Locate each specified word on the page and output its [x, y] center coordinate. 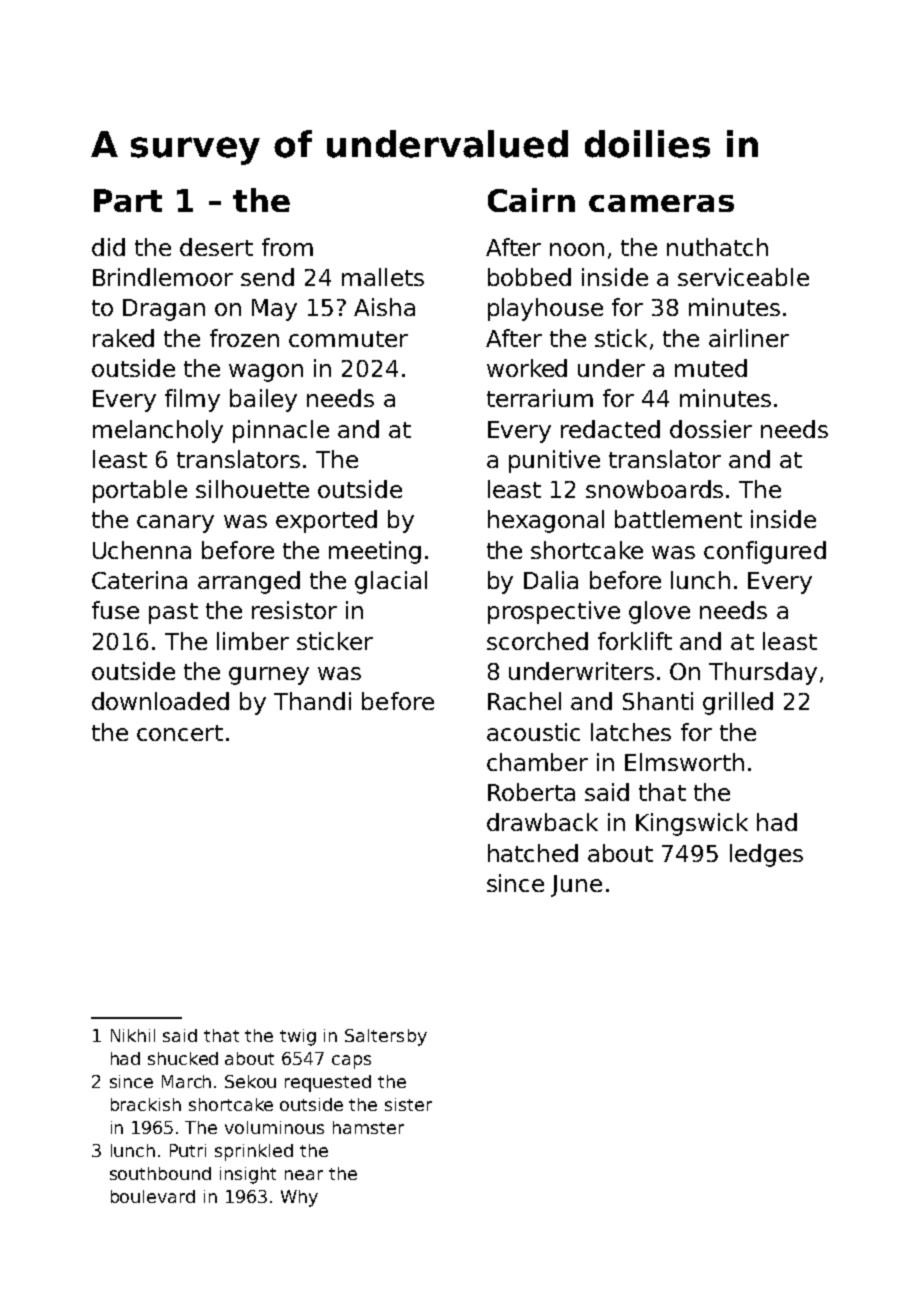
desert [216, 247]
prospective [554, 612]
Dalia [551, 580]
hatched [533, 853]
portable [140, 491]
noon [577, 249]
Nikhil [133, 1035]
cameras [661, 203]
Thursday [763, 673]
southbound [160, 1173]
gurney [269, 676]
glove [659, 612]
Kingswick [692, 824]
